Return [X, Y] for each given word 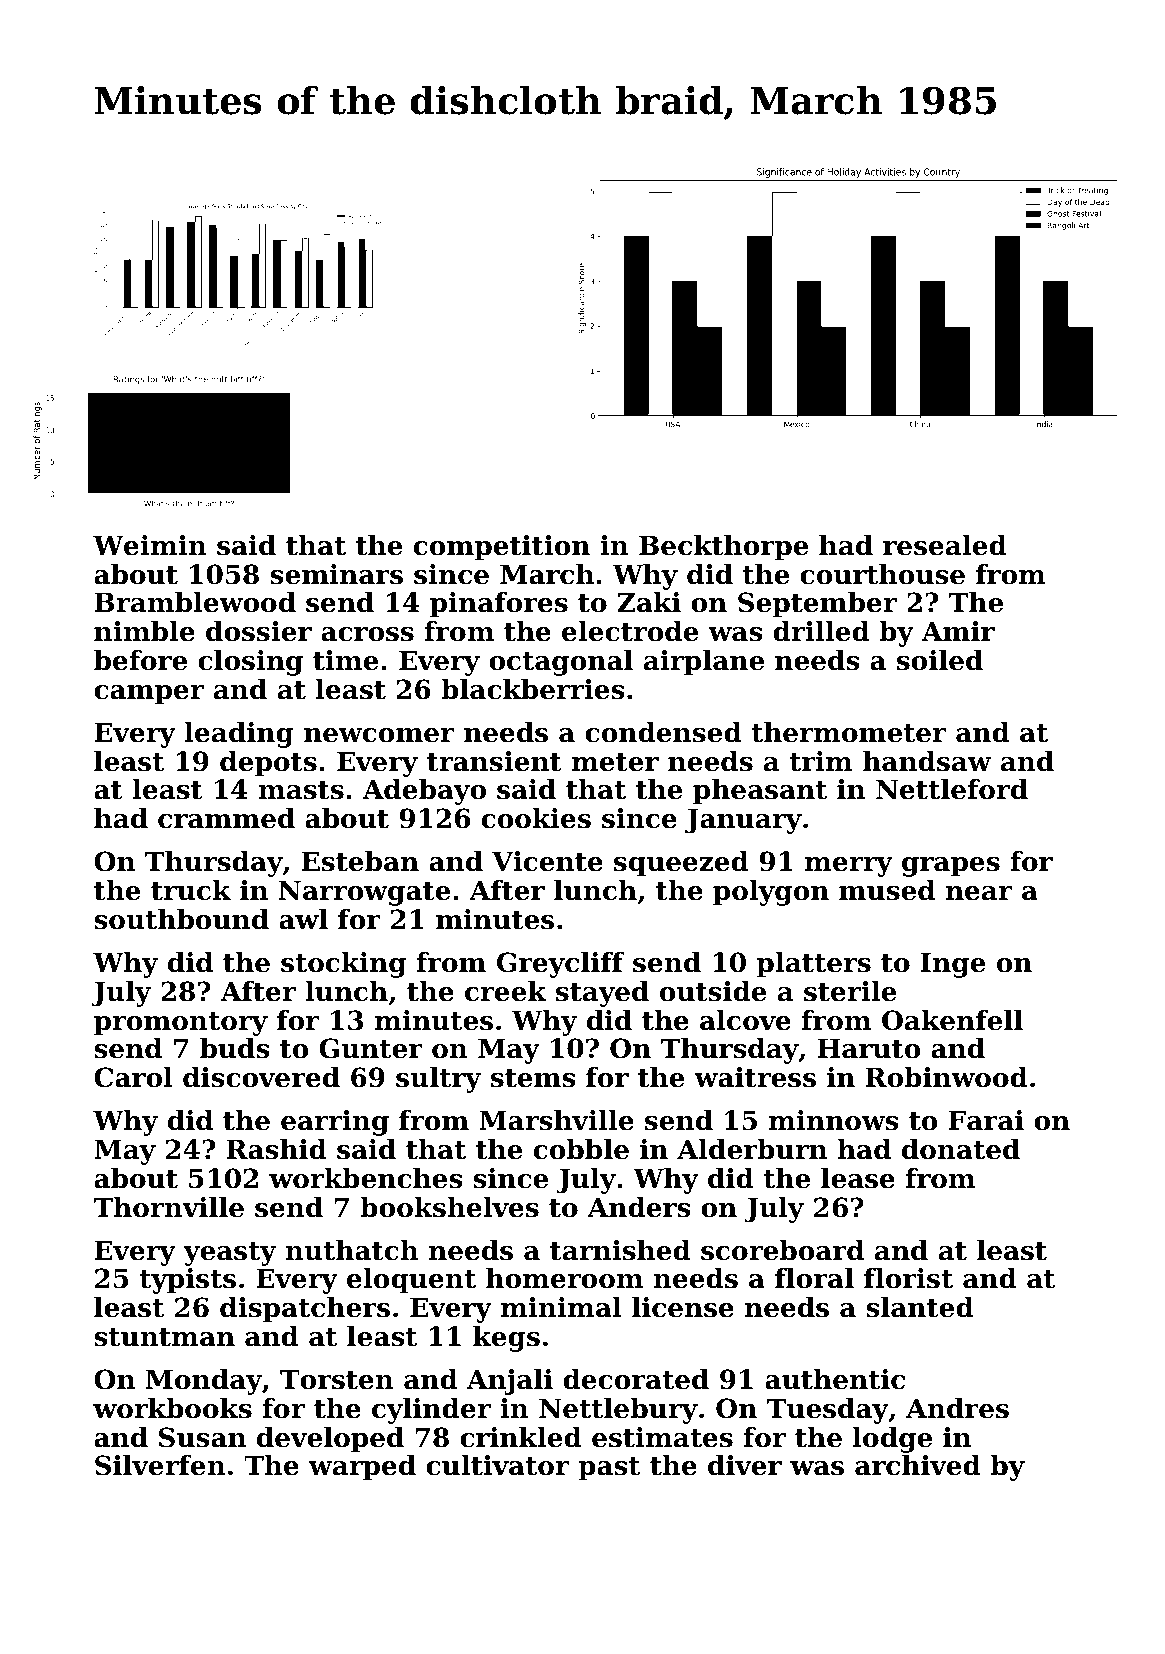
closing [250, 663]
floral [814, 1278]
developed [330, 1440]
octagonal [561, 663]
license [683, 1307]
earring [335, 1123]
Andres [957, 1408]
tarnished [620, 1250]
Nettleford [952, 789]
